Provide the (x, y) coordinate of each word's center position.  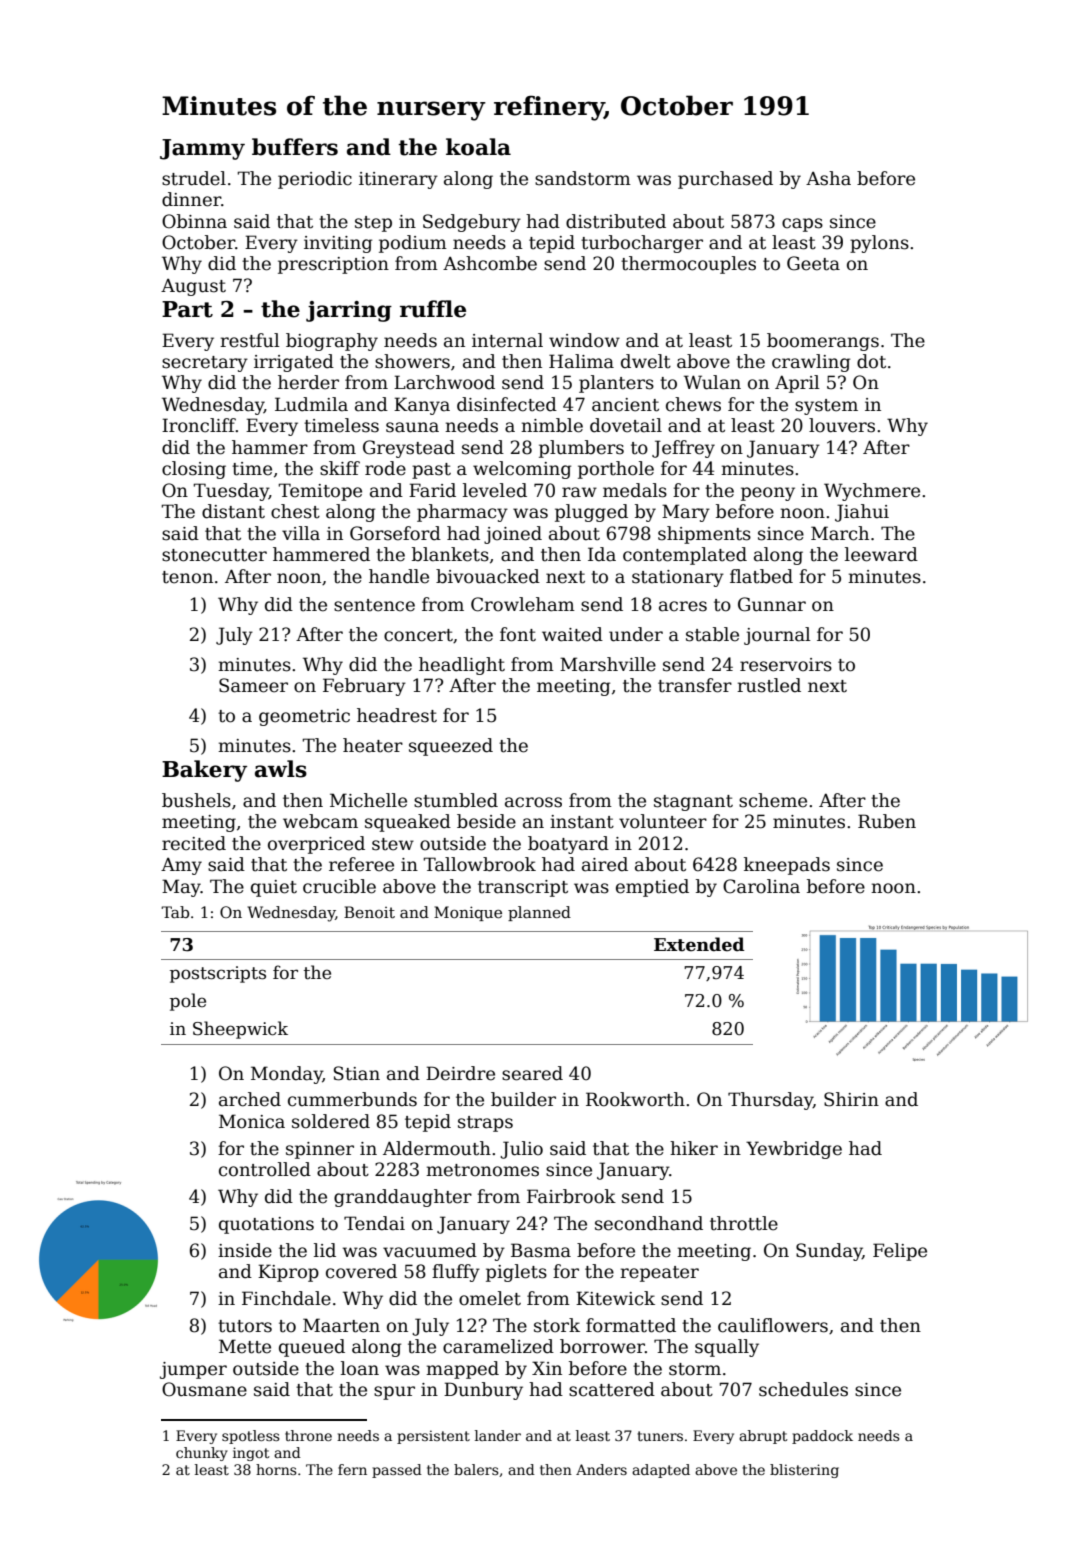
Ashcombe (490, 263)
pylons (879, 244)
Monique (468, 913)
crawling (811, 363)
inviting (338, 244)
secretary (205, 364)
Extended (699, 944)
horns (276, 1469)
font (518, 634)
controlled (265, 1169)
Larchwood (444, 382)
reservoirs (786, 665)
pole (188, 1002)
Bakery (204, 771)
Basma (541, 1250)
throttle (744, 1223)
